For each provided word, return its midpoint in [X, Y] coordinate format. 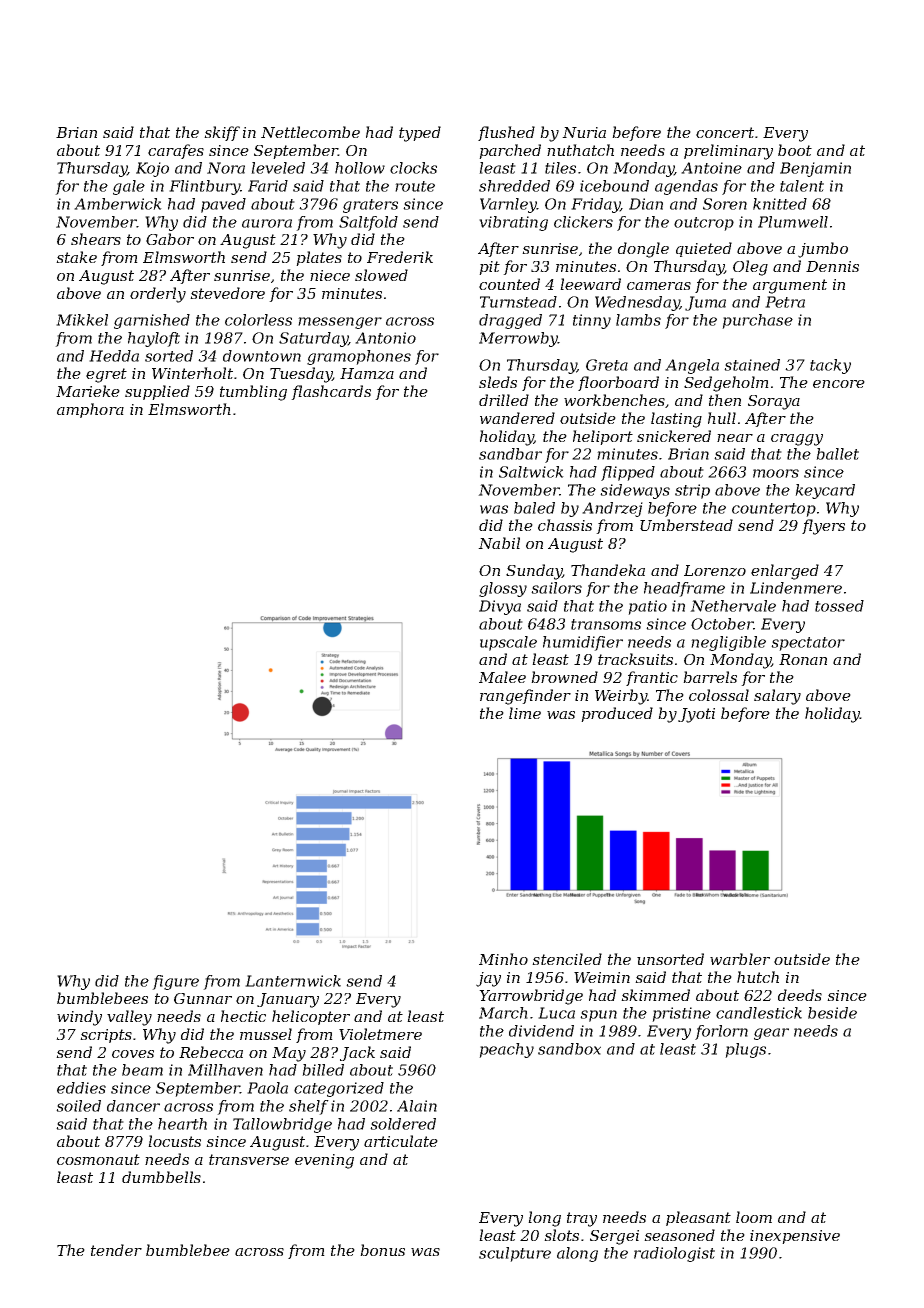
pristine [681, 1014]
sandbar [510, 454]
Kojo [152, 169]
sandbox [569, 1049]
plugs [745, 1050]
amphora [90, 410]
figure [175, 982]
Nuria [584, 132]
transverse [249, 1159]
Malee [502, 677]
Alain [417, 1106]
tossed [839, 606]
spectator [808, 644]
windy [79, 1018]
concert [725, 132]
